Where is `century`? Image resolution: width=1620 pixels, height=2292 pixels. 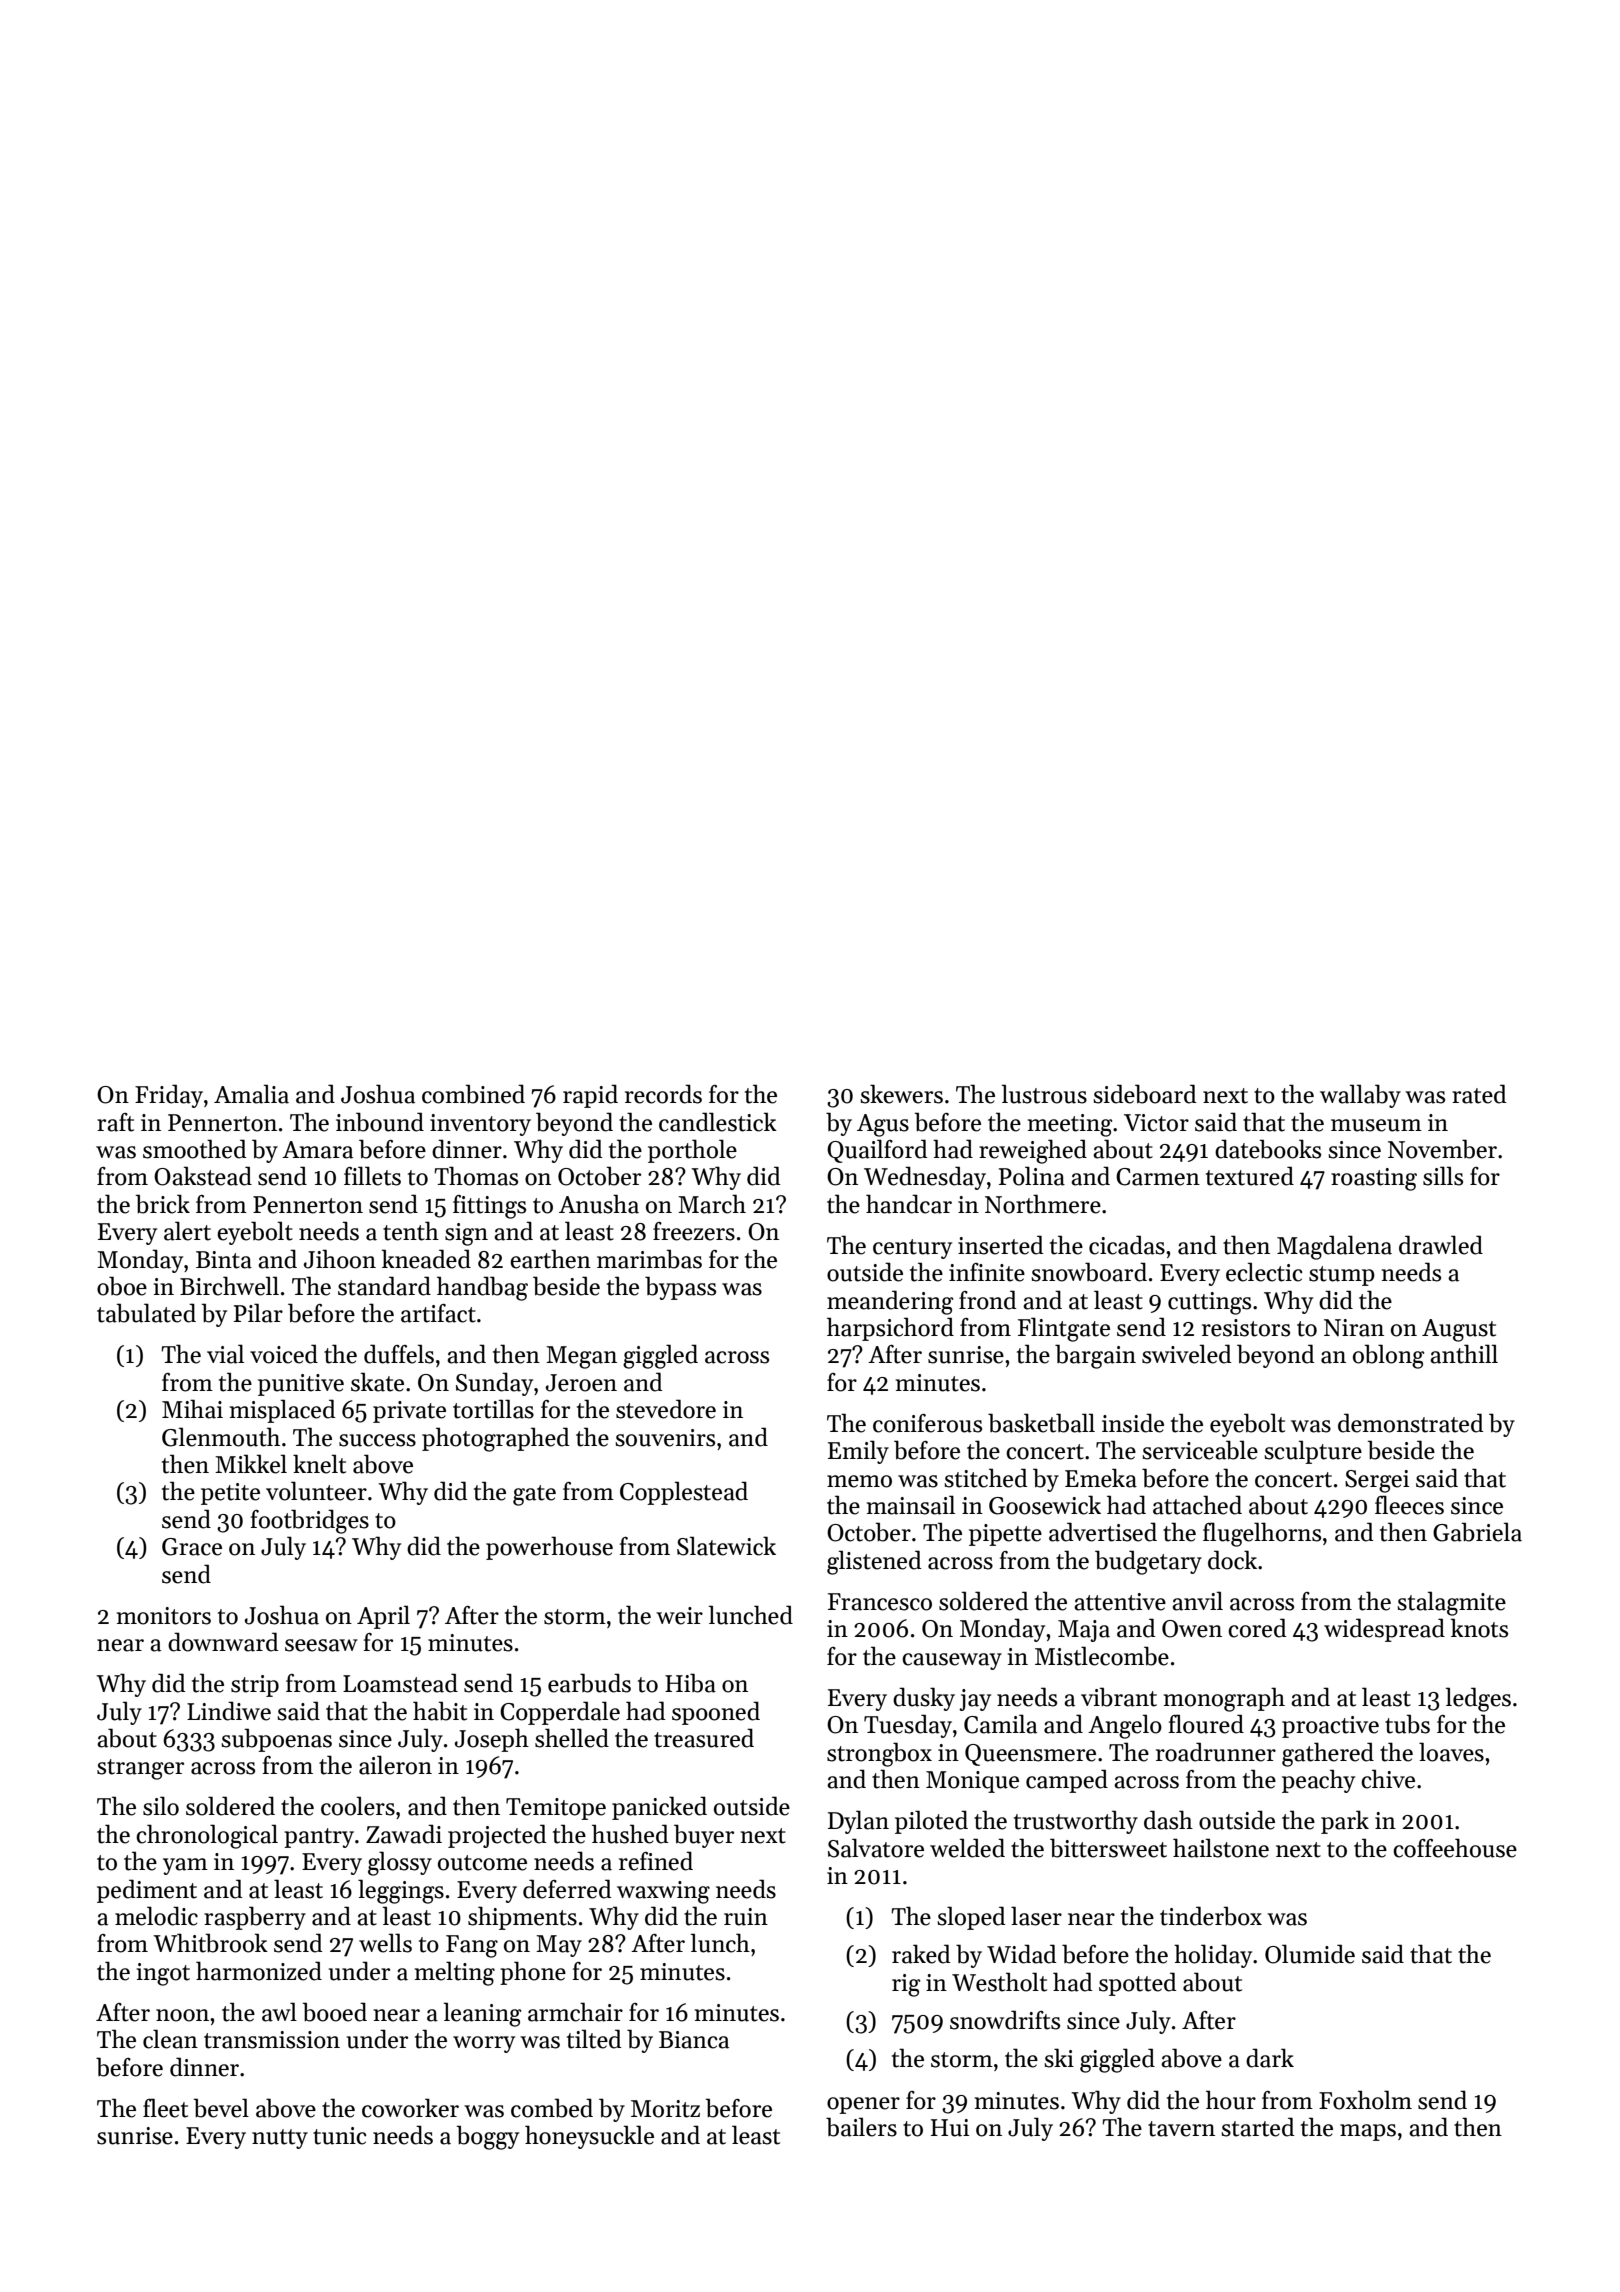 century is located at coordinates (912, 1249).
